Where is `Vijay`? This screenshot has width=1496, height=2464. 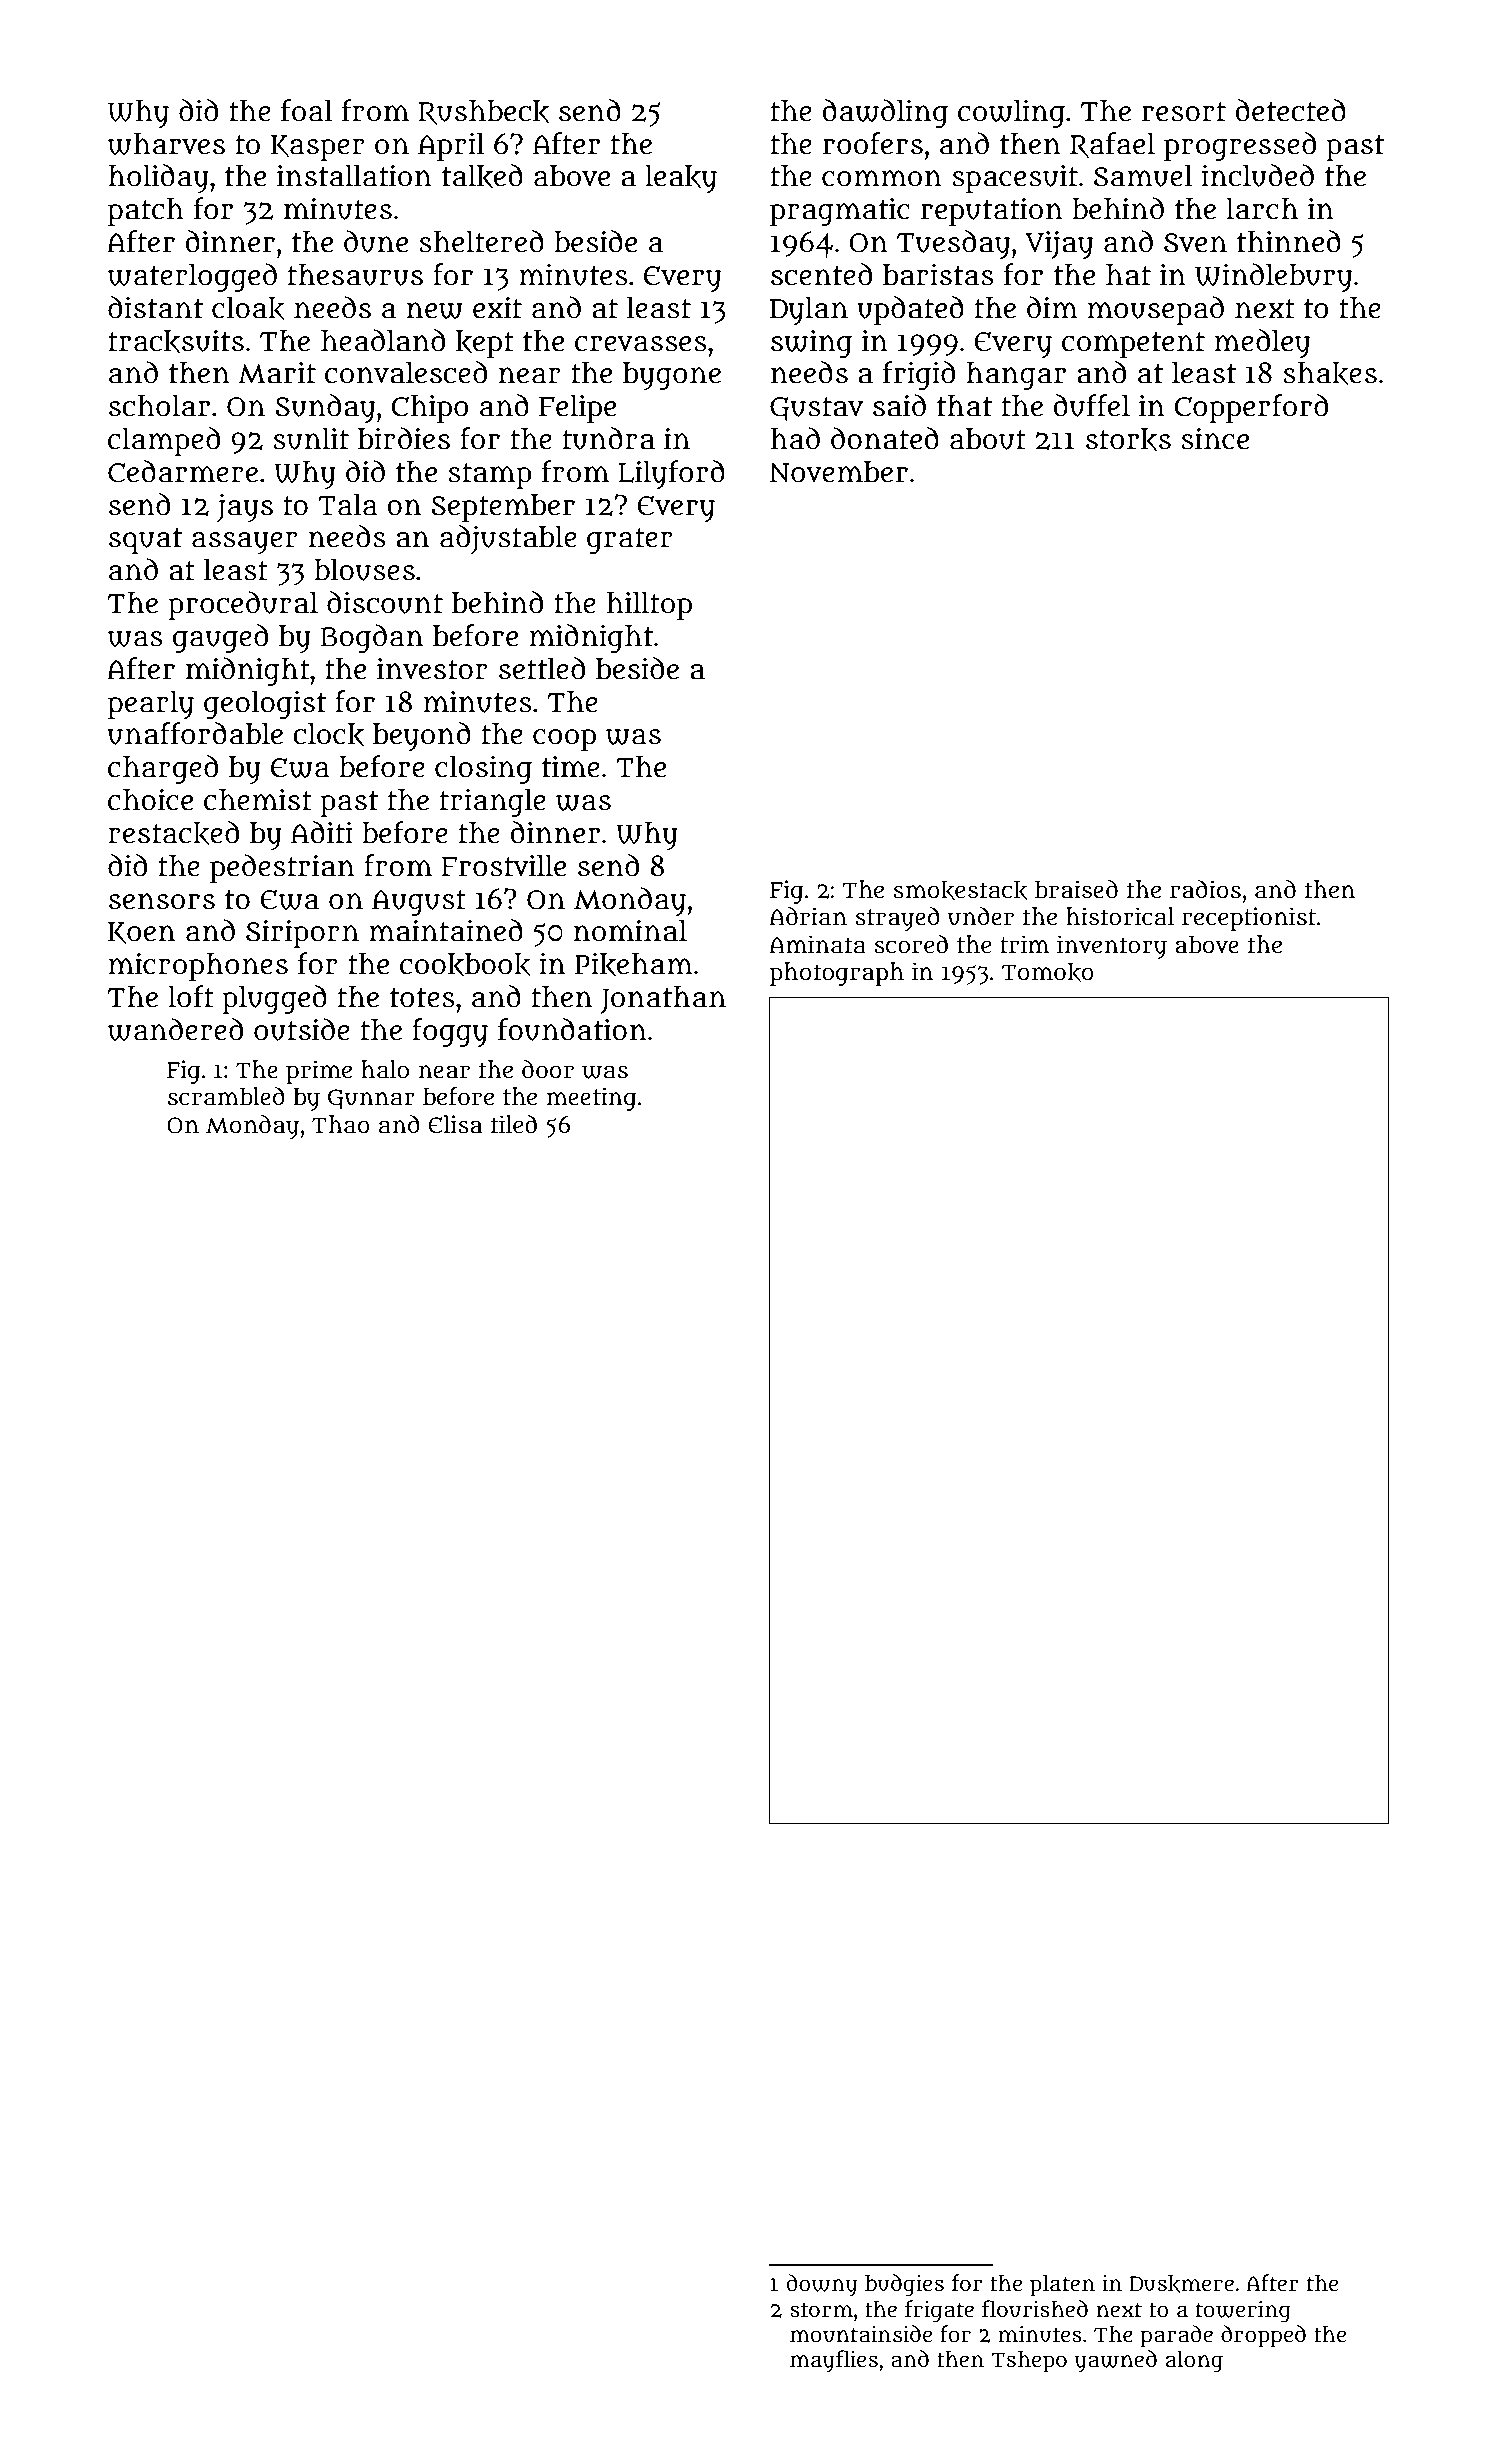
Vijay is located at coordinates (1059, 245).
